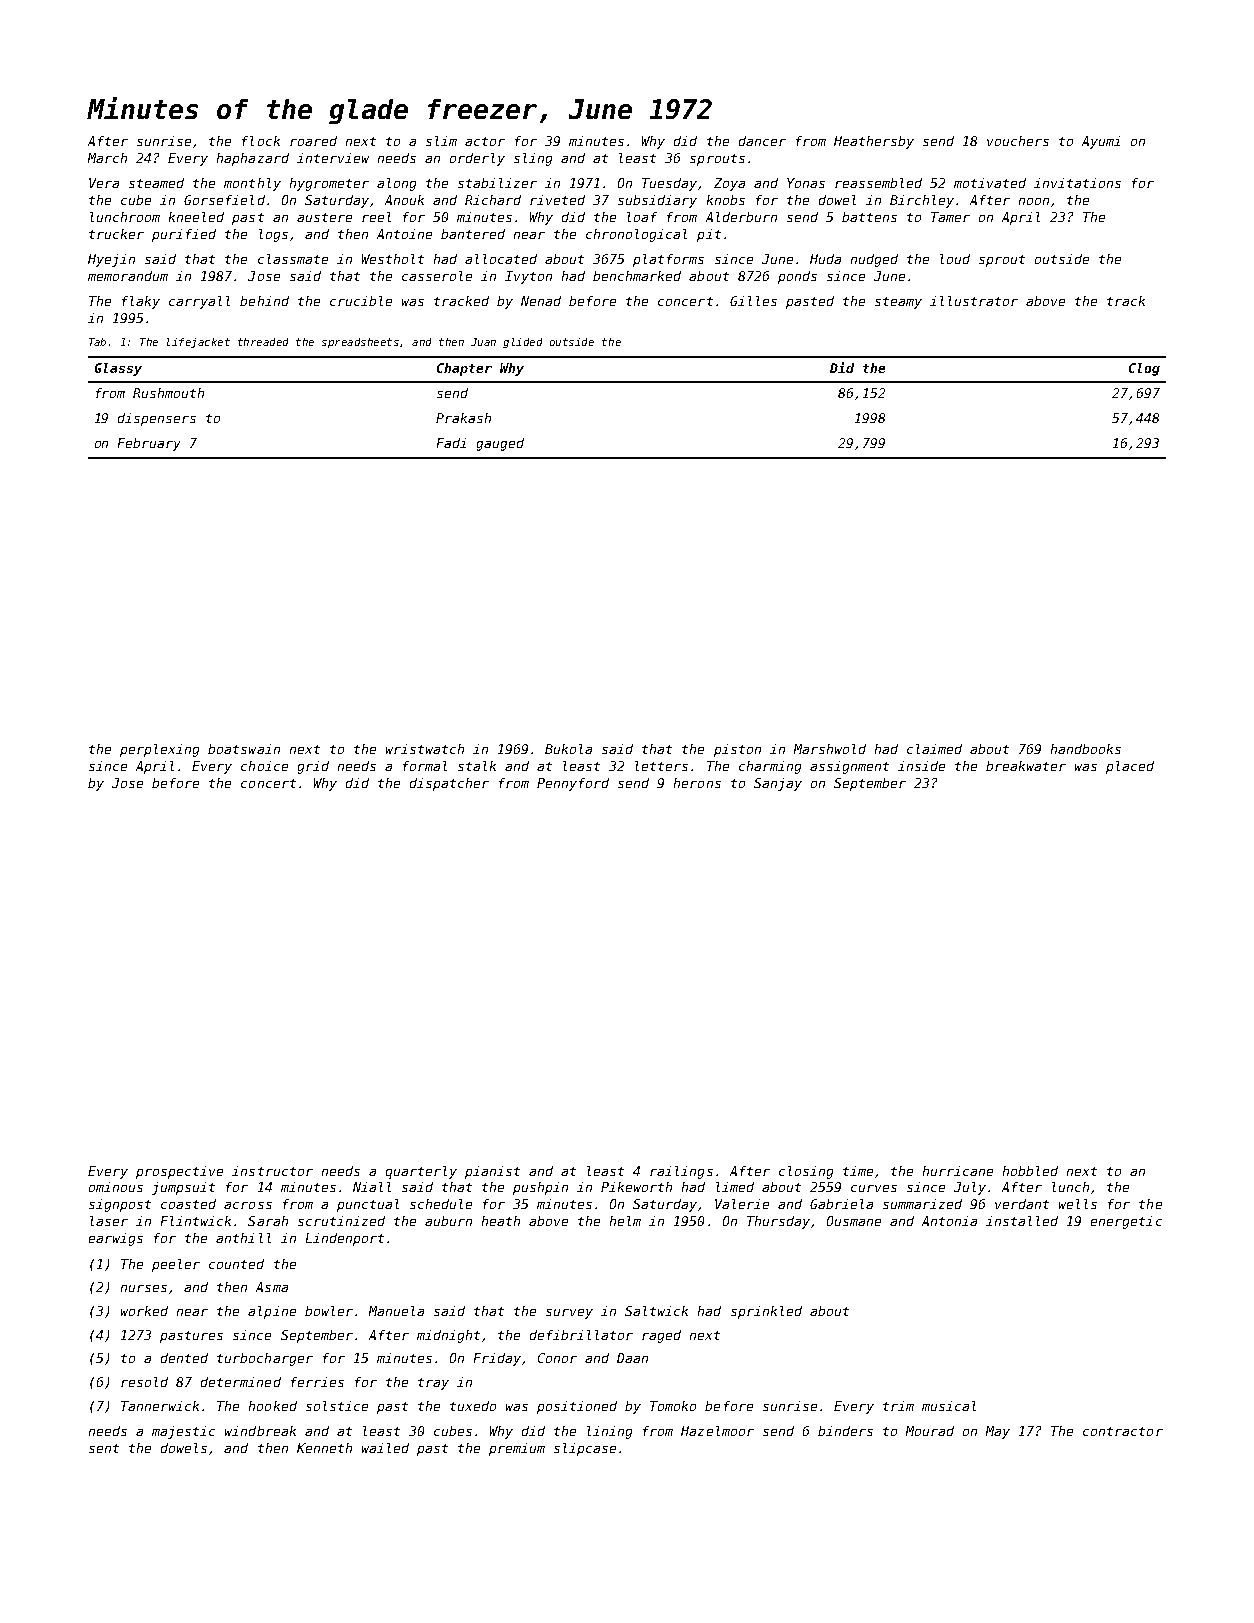 This screenshot has height=1623, width=1254. Describe the element at coordinates (149, 444) in the screenshot. I see `February` at that location.
